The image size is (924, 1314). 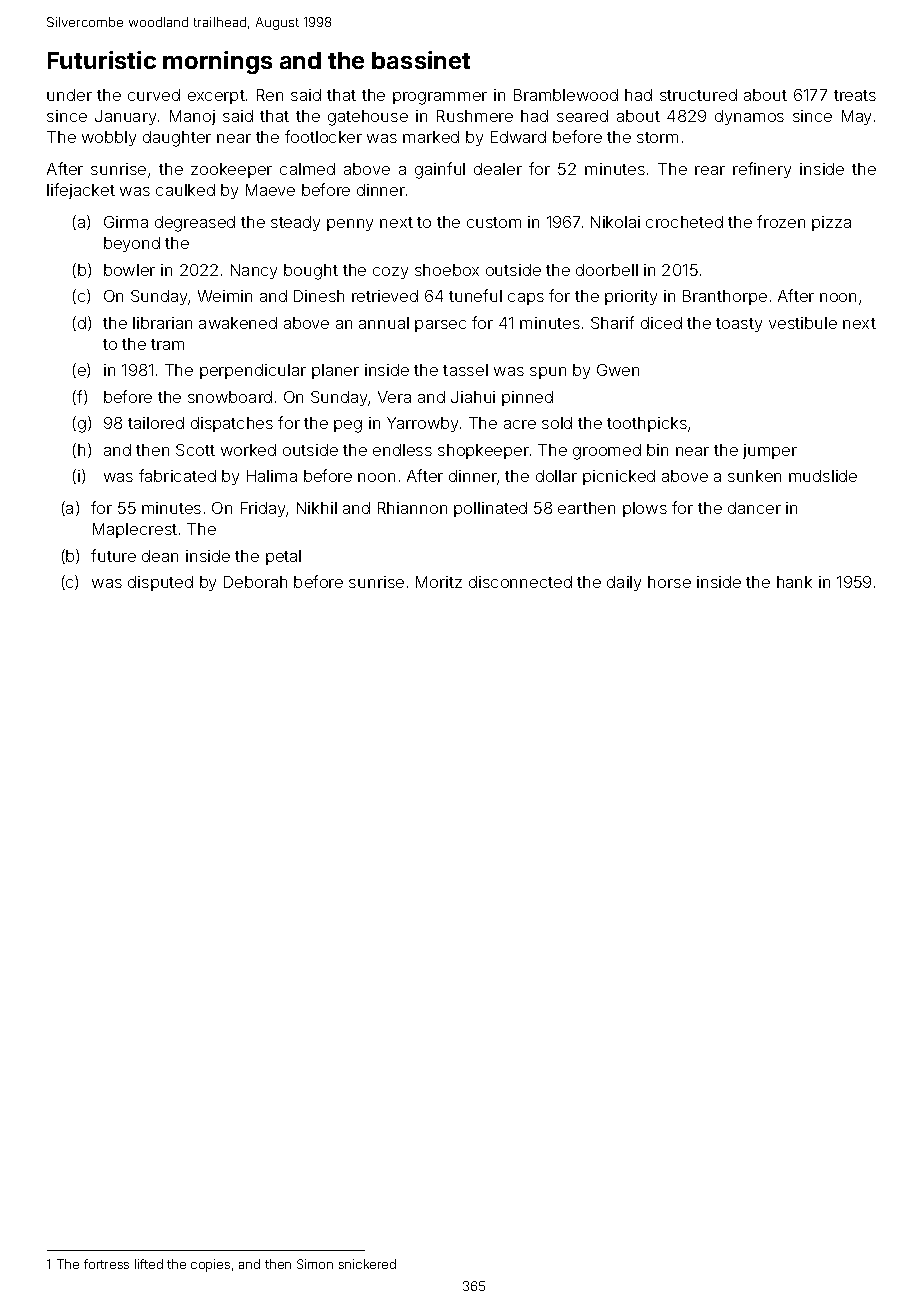 I want to click on Simon, so click(x=315, y=1264).
